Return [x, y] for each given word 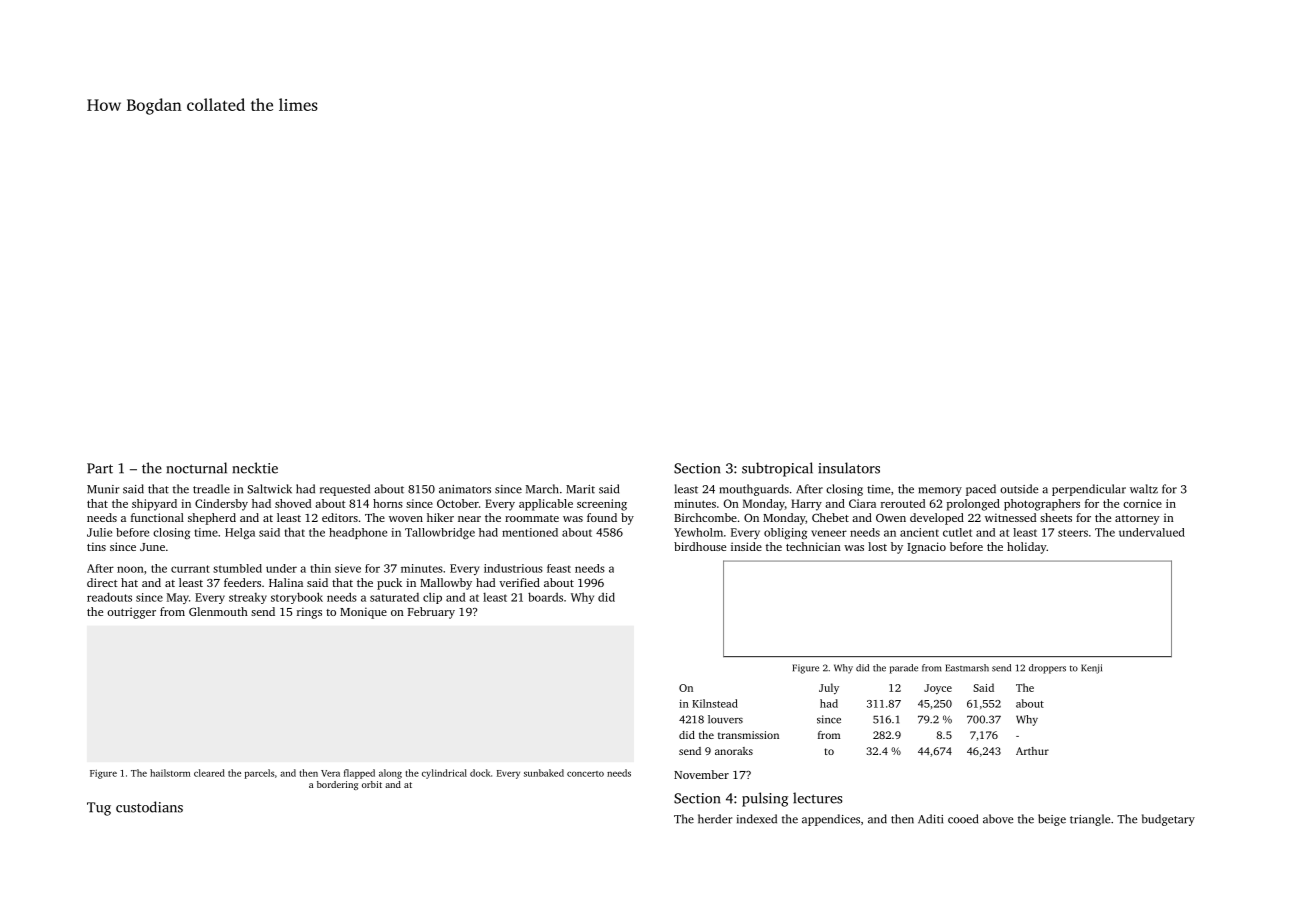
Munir [103, 489]
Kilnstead [715, 703]
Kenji [1091, 669]
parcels [259, 774]
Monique [363, 613]
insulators [849, 468]
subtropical [777, 469]
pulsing [765, 799]
